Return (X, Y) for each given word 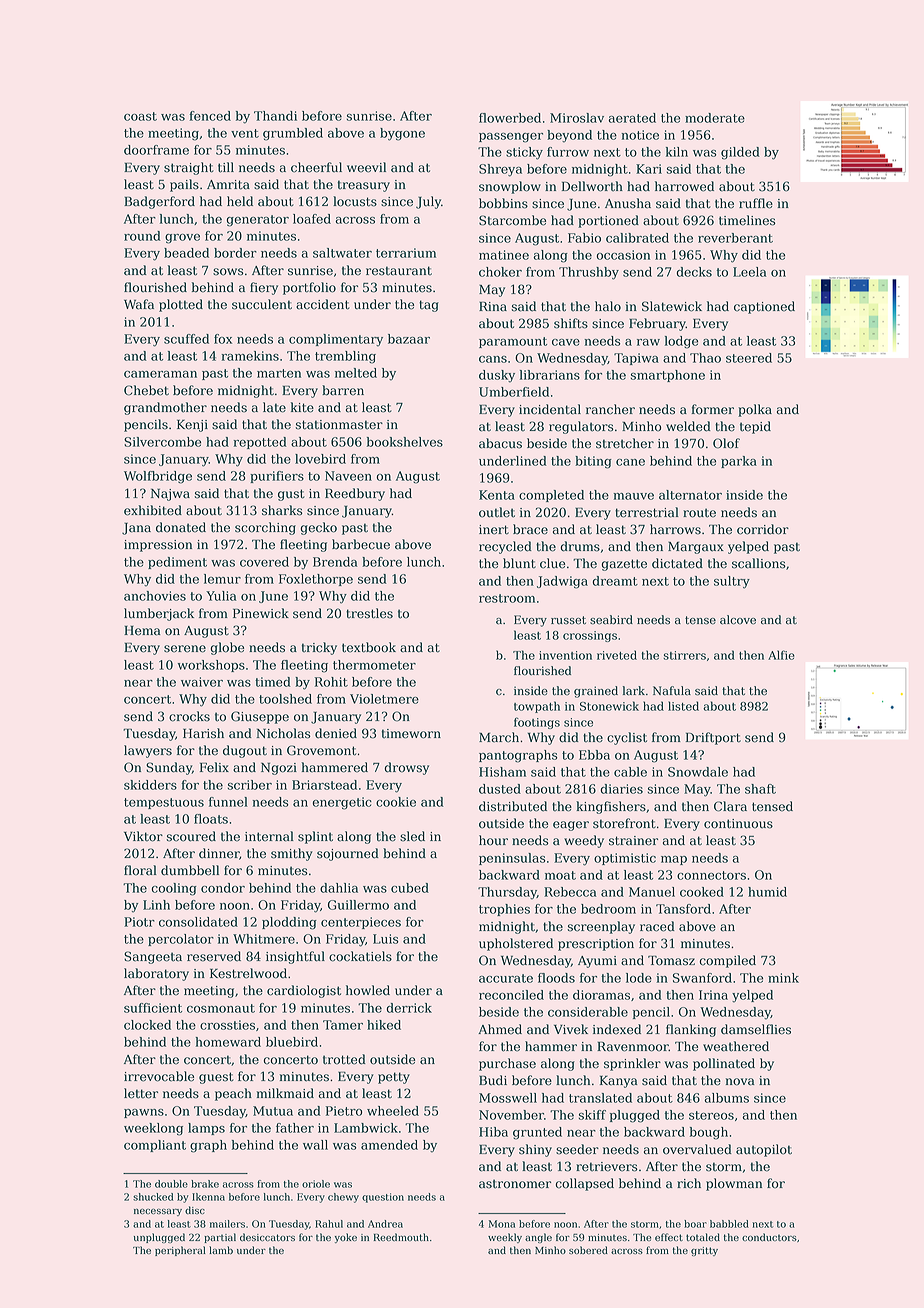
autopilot (764, 1150)
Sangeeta (153, 957)
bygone (402, 134)
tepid (755, 427)
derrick (409, 1008)
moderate (715, 118)
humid (767, 892)
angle (538, 1238)
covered (264, 562)
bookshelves (405, 442)
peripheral (180, 1251)
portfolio (309, 288)
